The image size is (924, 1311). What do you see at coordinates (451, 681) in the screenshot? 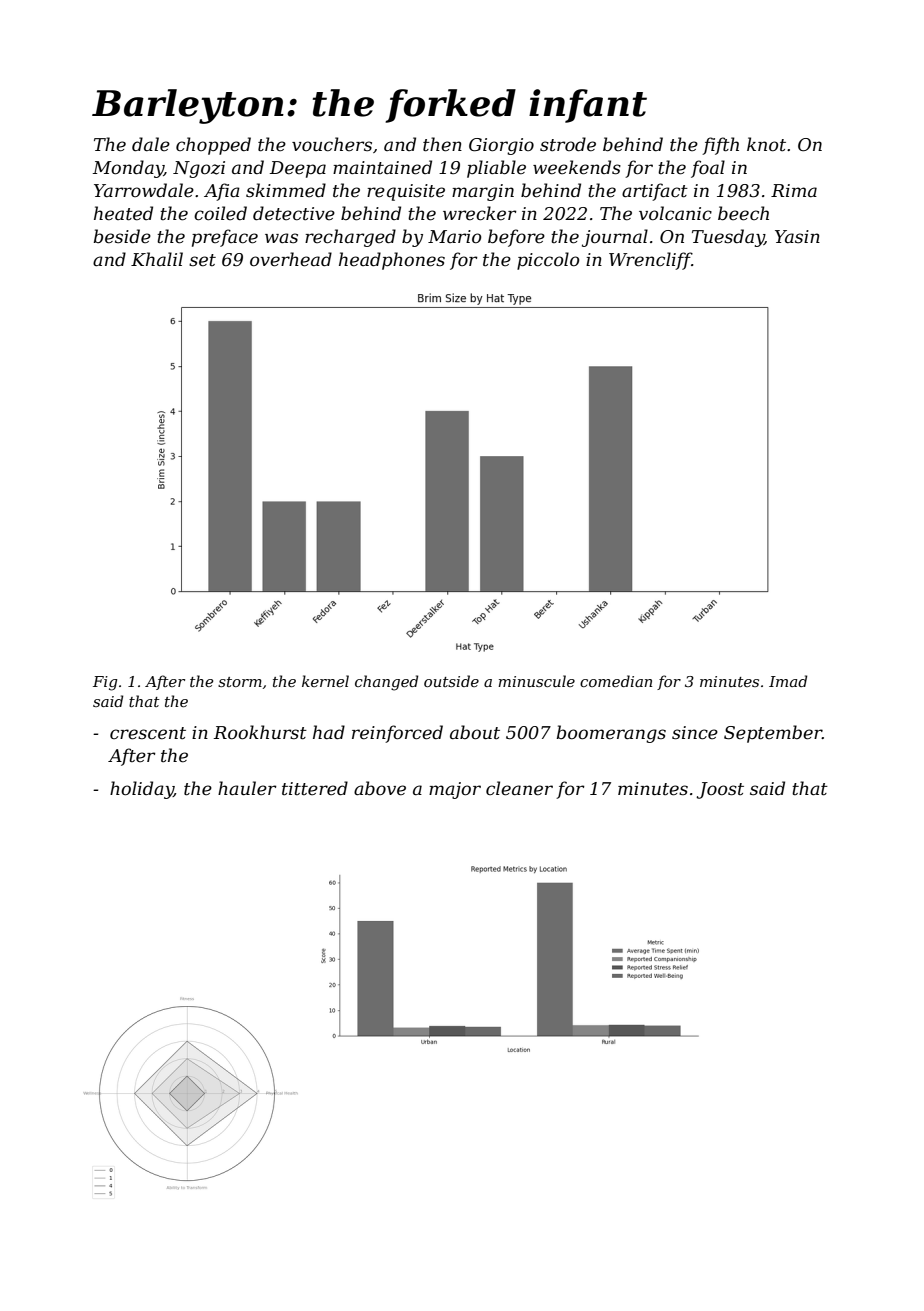
I see `outside` at bounding box center [451, 681].
